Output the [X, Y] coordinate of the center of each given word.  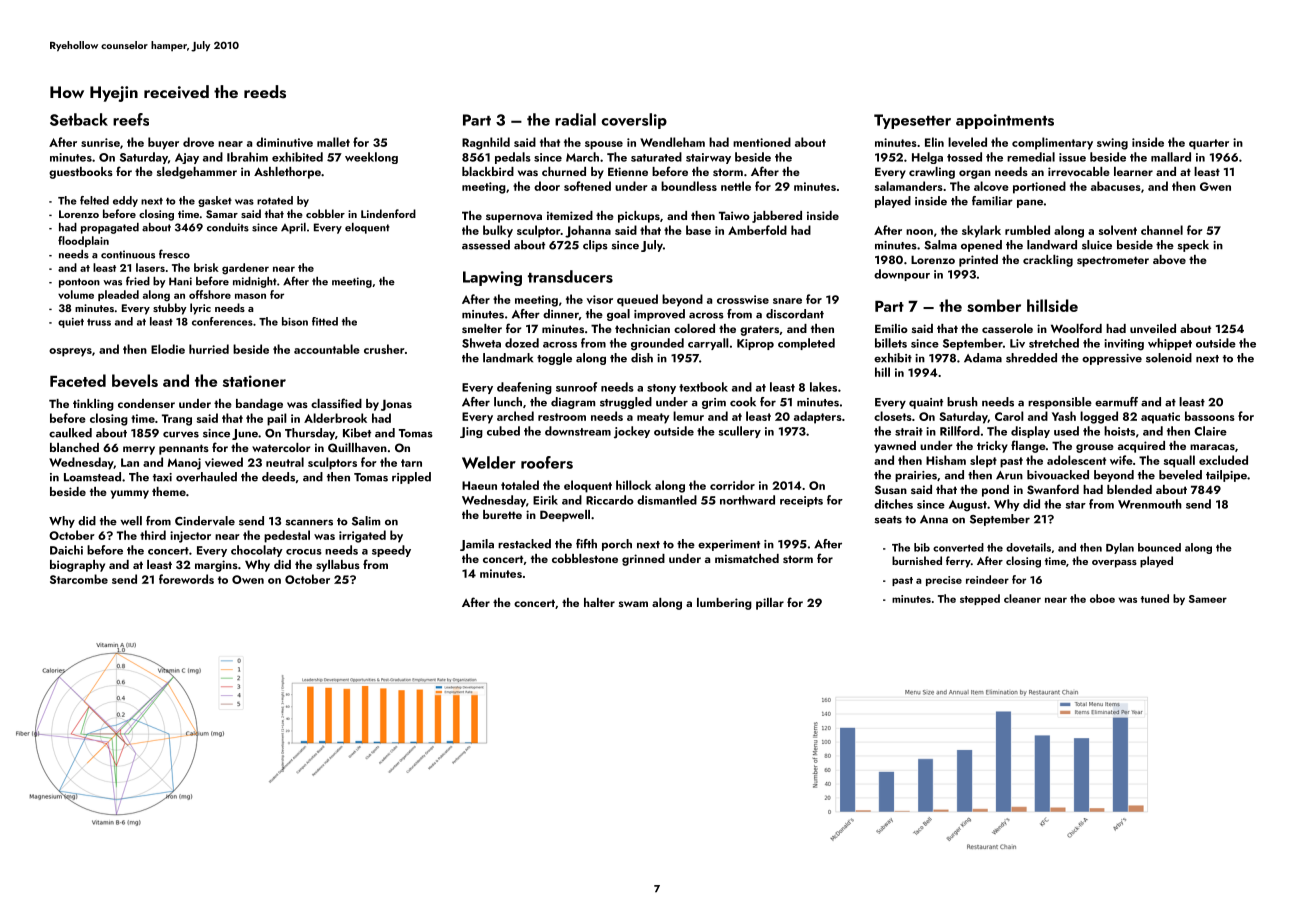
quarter [1209, 144]
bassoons [1210, 416]
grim [714, 403]
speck [1193, 246]
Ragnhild [486, 143]
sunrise [100, 142]
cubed [503, 431]
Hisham [946, 460]
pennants [184, 449]
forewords [186, 579]
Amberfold [757, 230]
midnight [255, 282]
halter [599, 602]
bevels [135, 380]
